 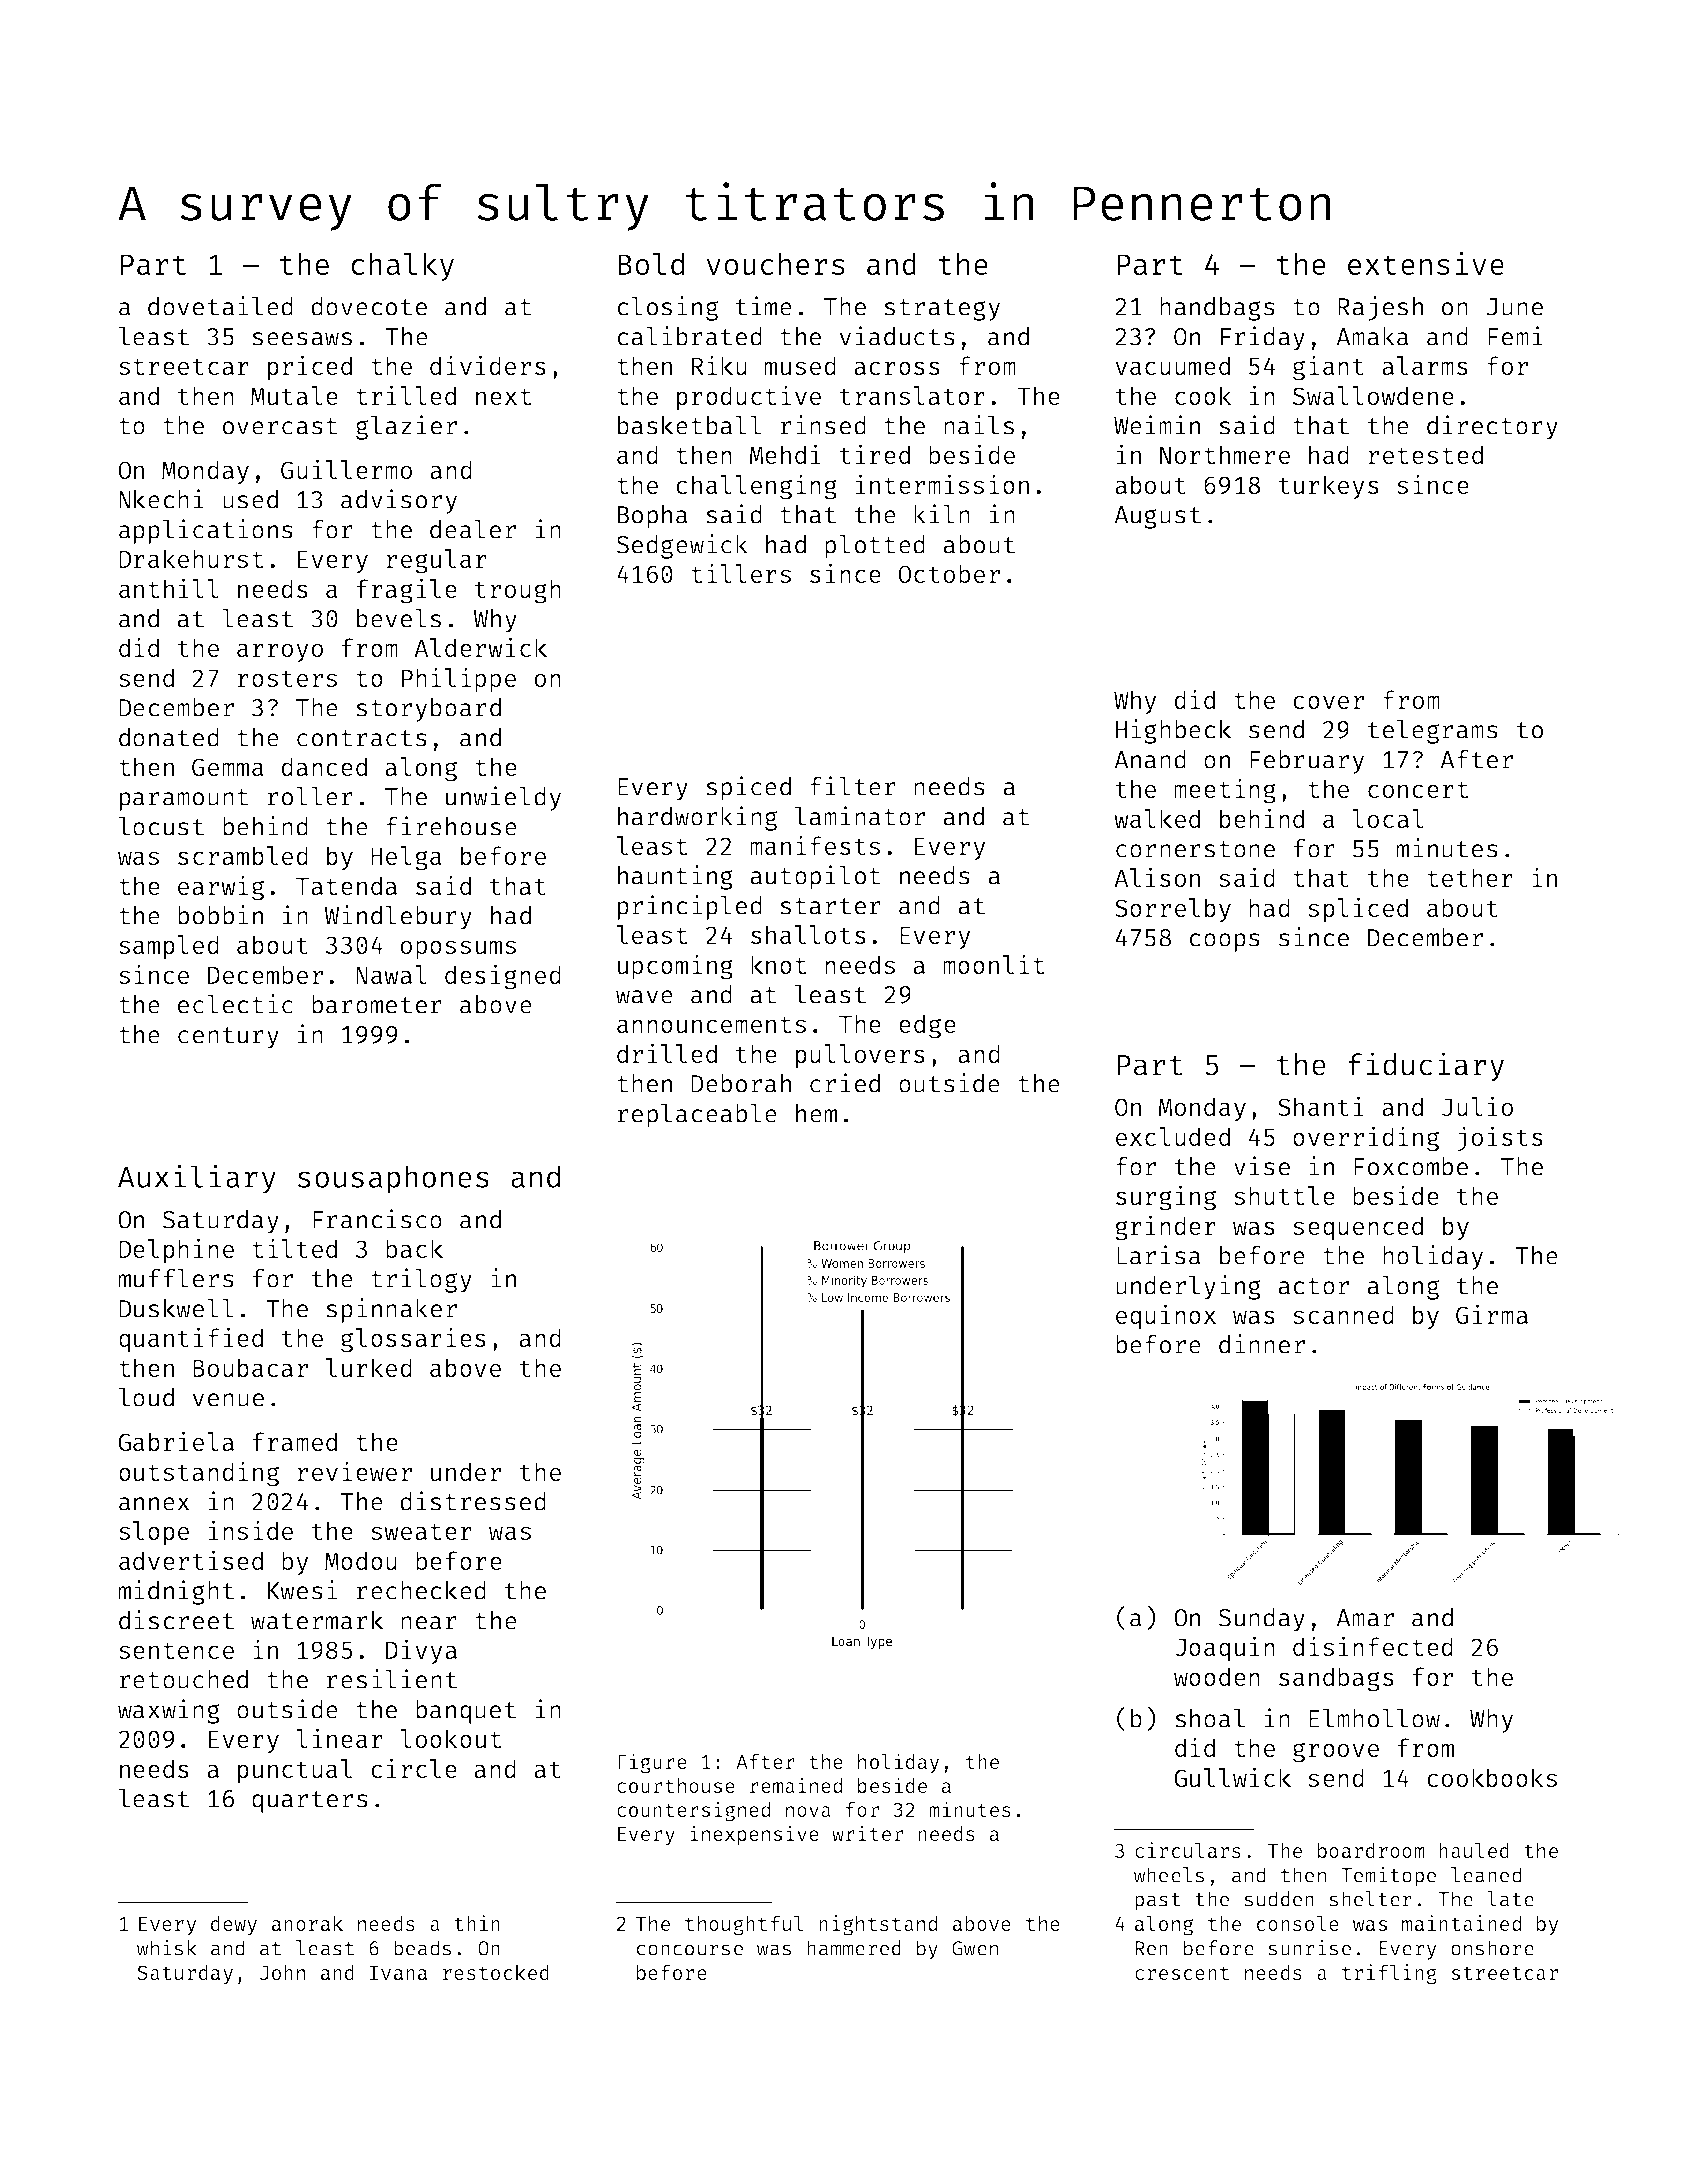 I want to click on hauled, so click(x=1474, y=1850).
